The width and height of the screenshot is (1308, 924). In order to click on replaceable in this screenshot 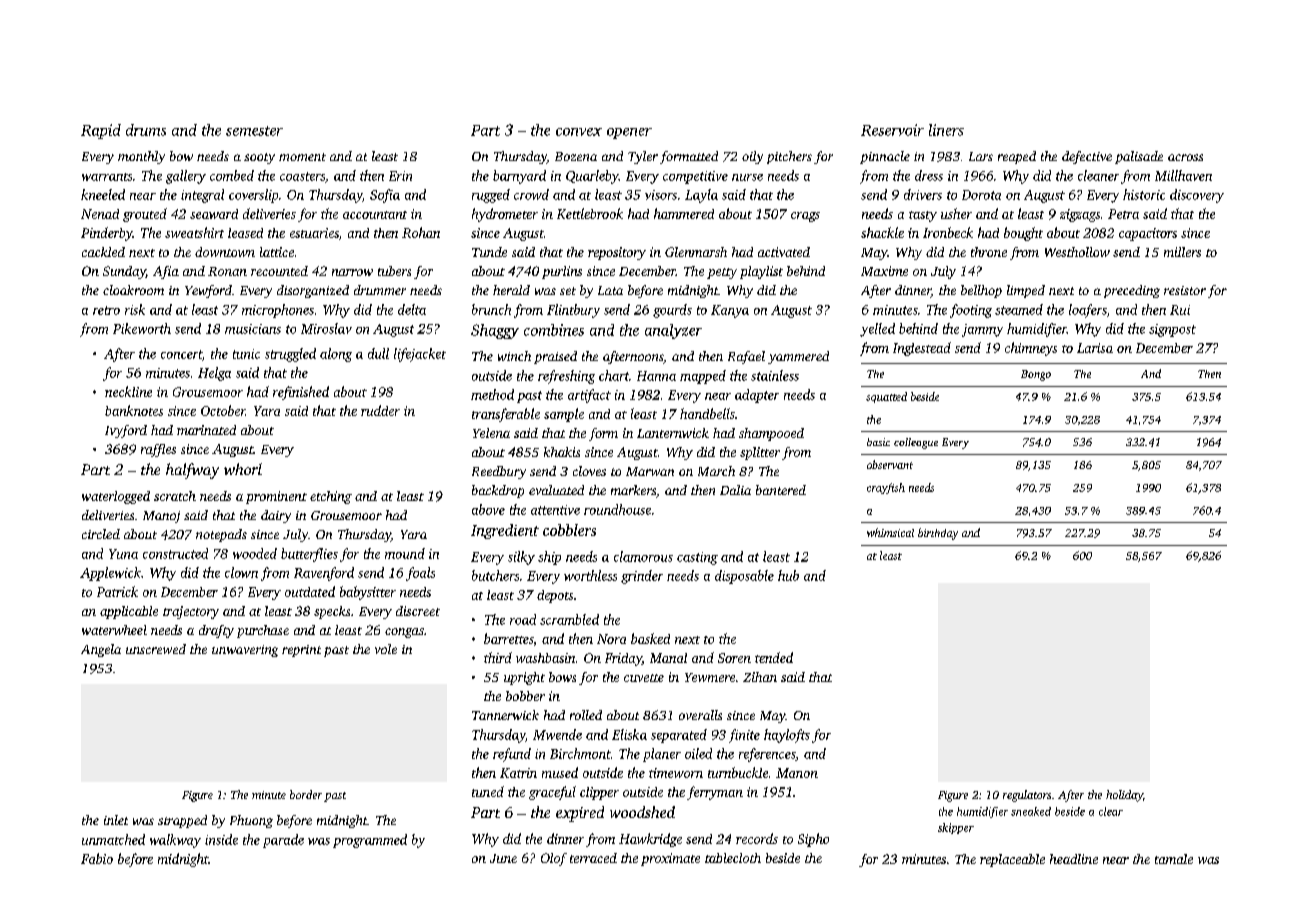, I will do `click(1012, 860)`.
